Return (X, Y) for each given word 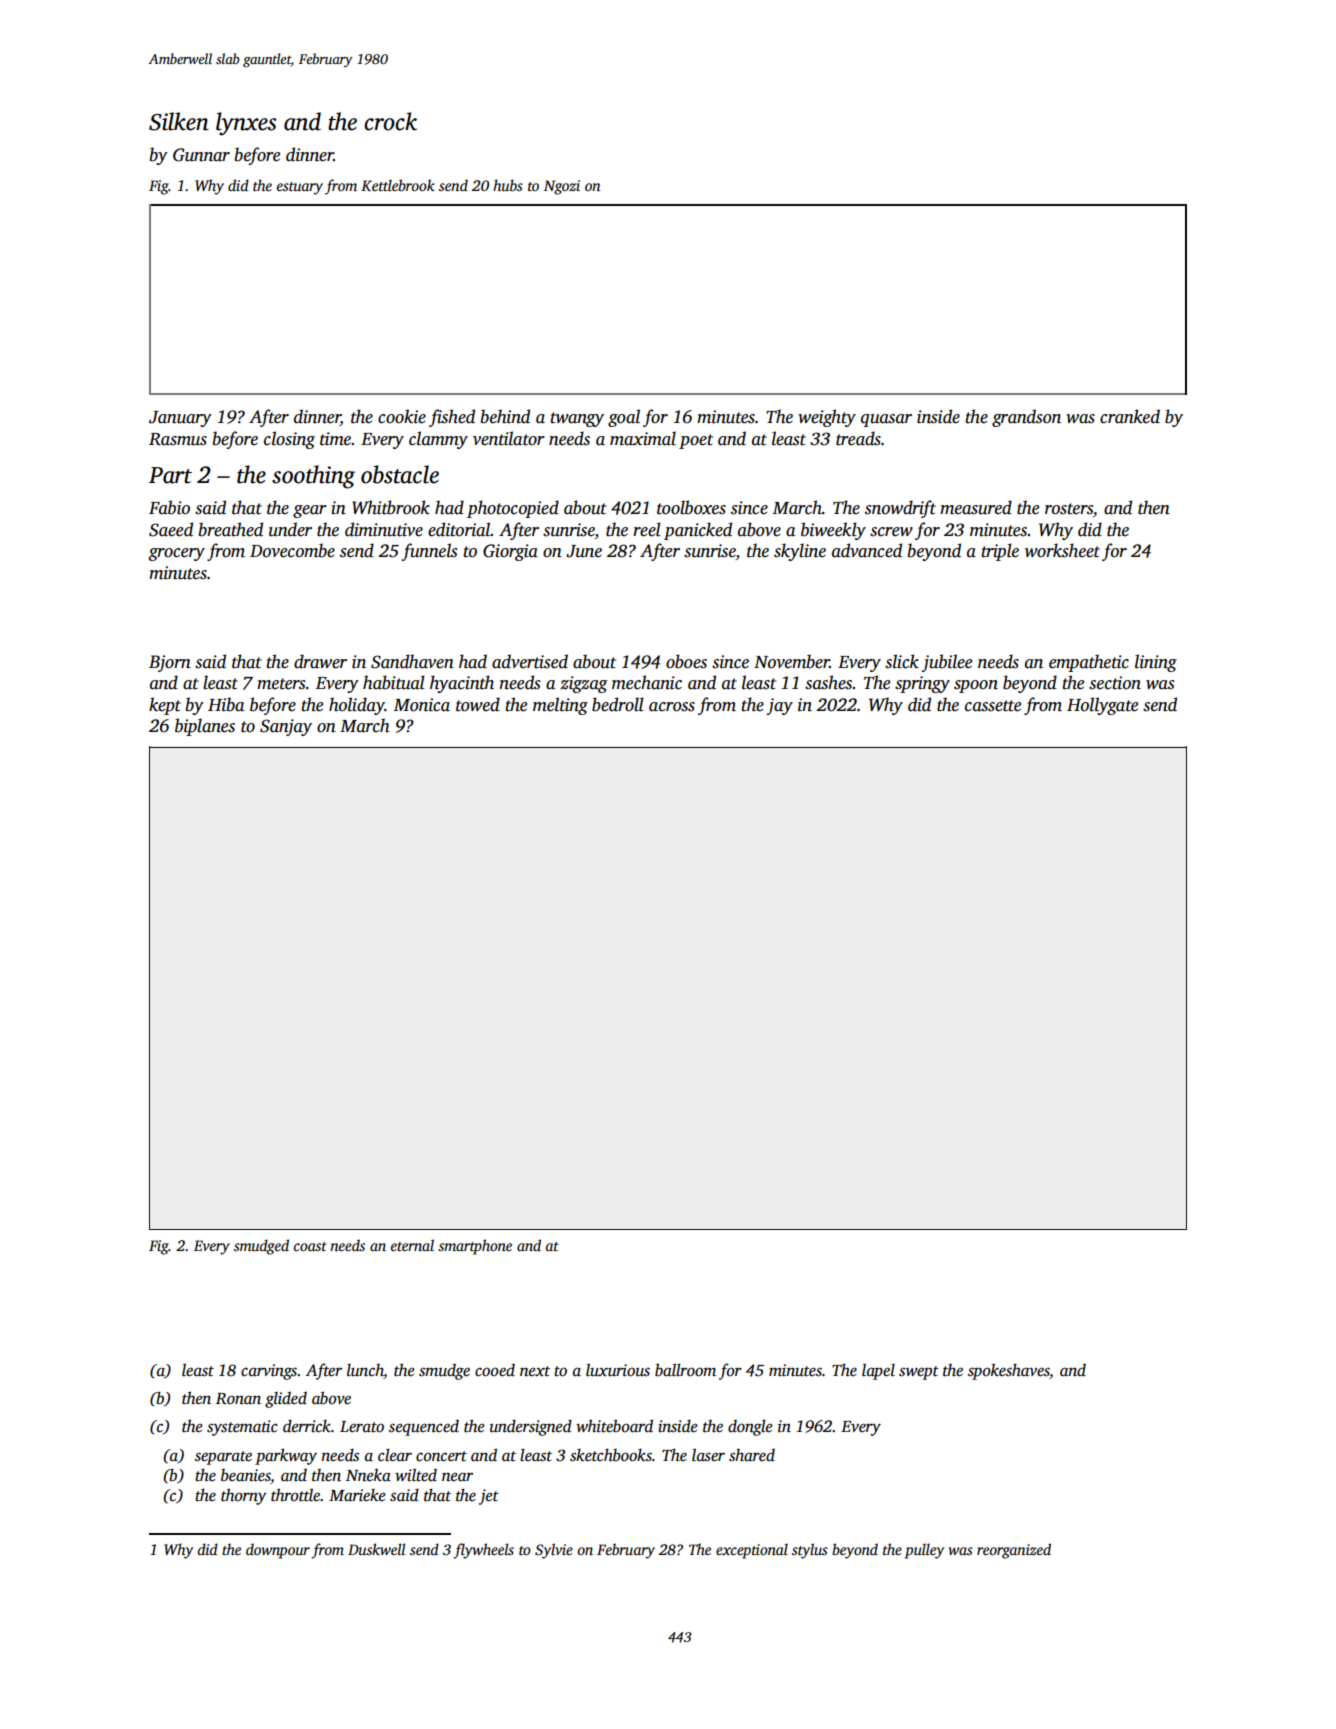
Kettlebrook (398, 185)
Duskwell (376, 1549)
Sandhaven (412, 661)
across (672, 707)
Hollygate (1102, 706)
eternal (412, 1245)
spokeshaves (1009, 1371)
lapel (878, 1371)
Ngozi (562, 187)
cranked (1130, 416)
